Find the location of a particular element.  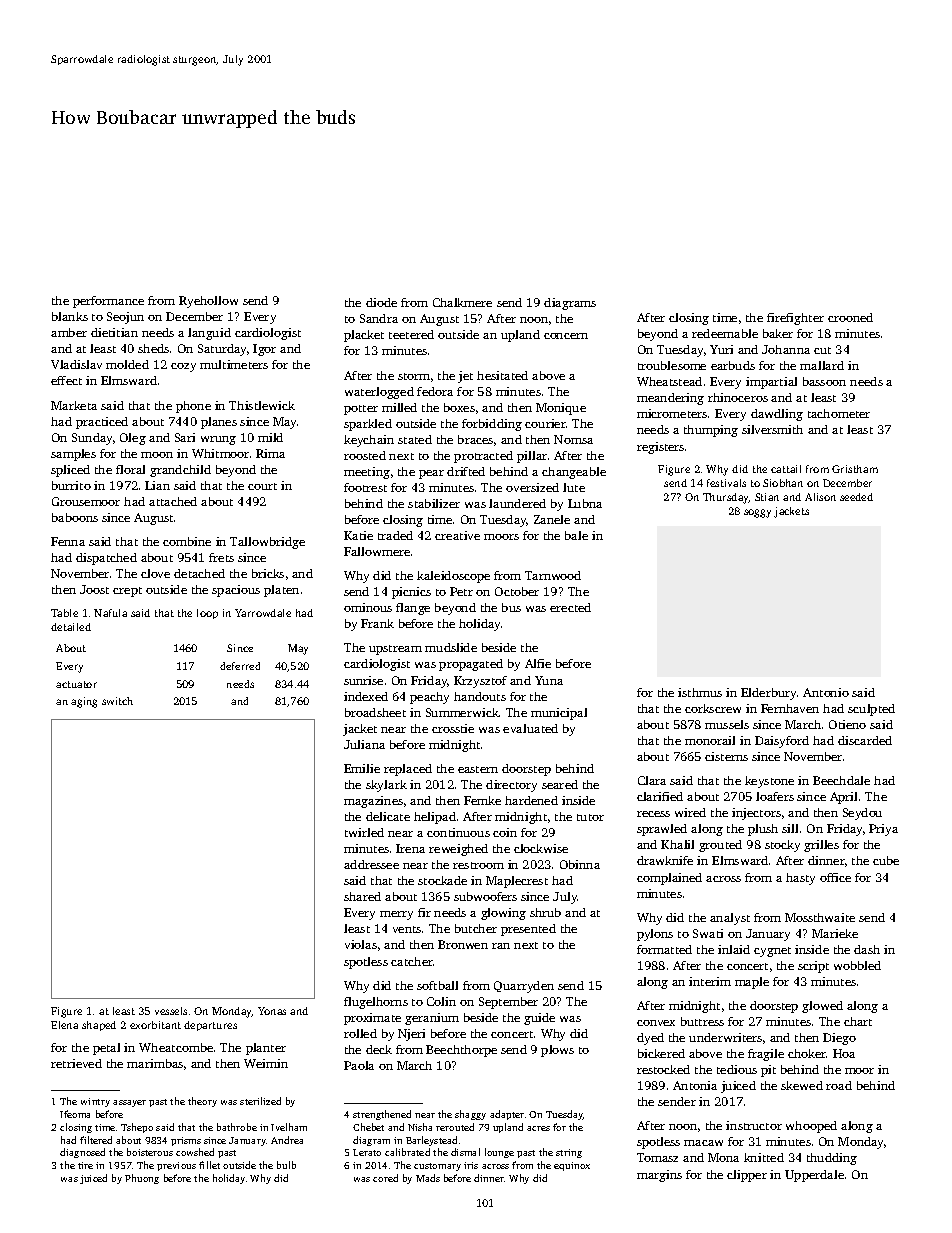

Antonio is located at coordinates (826, 692).
